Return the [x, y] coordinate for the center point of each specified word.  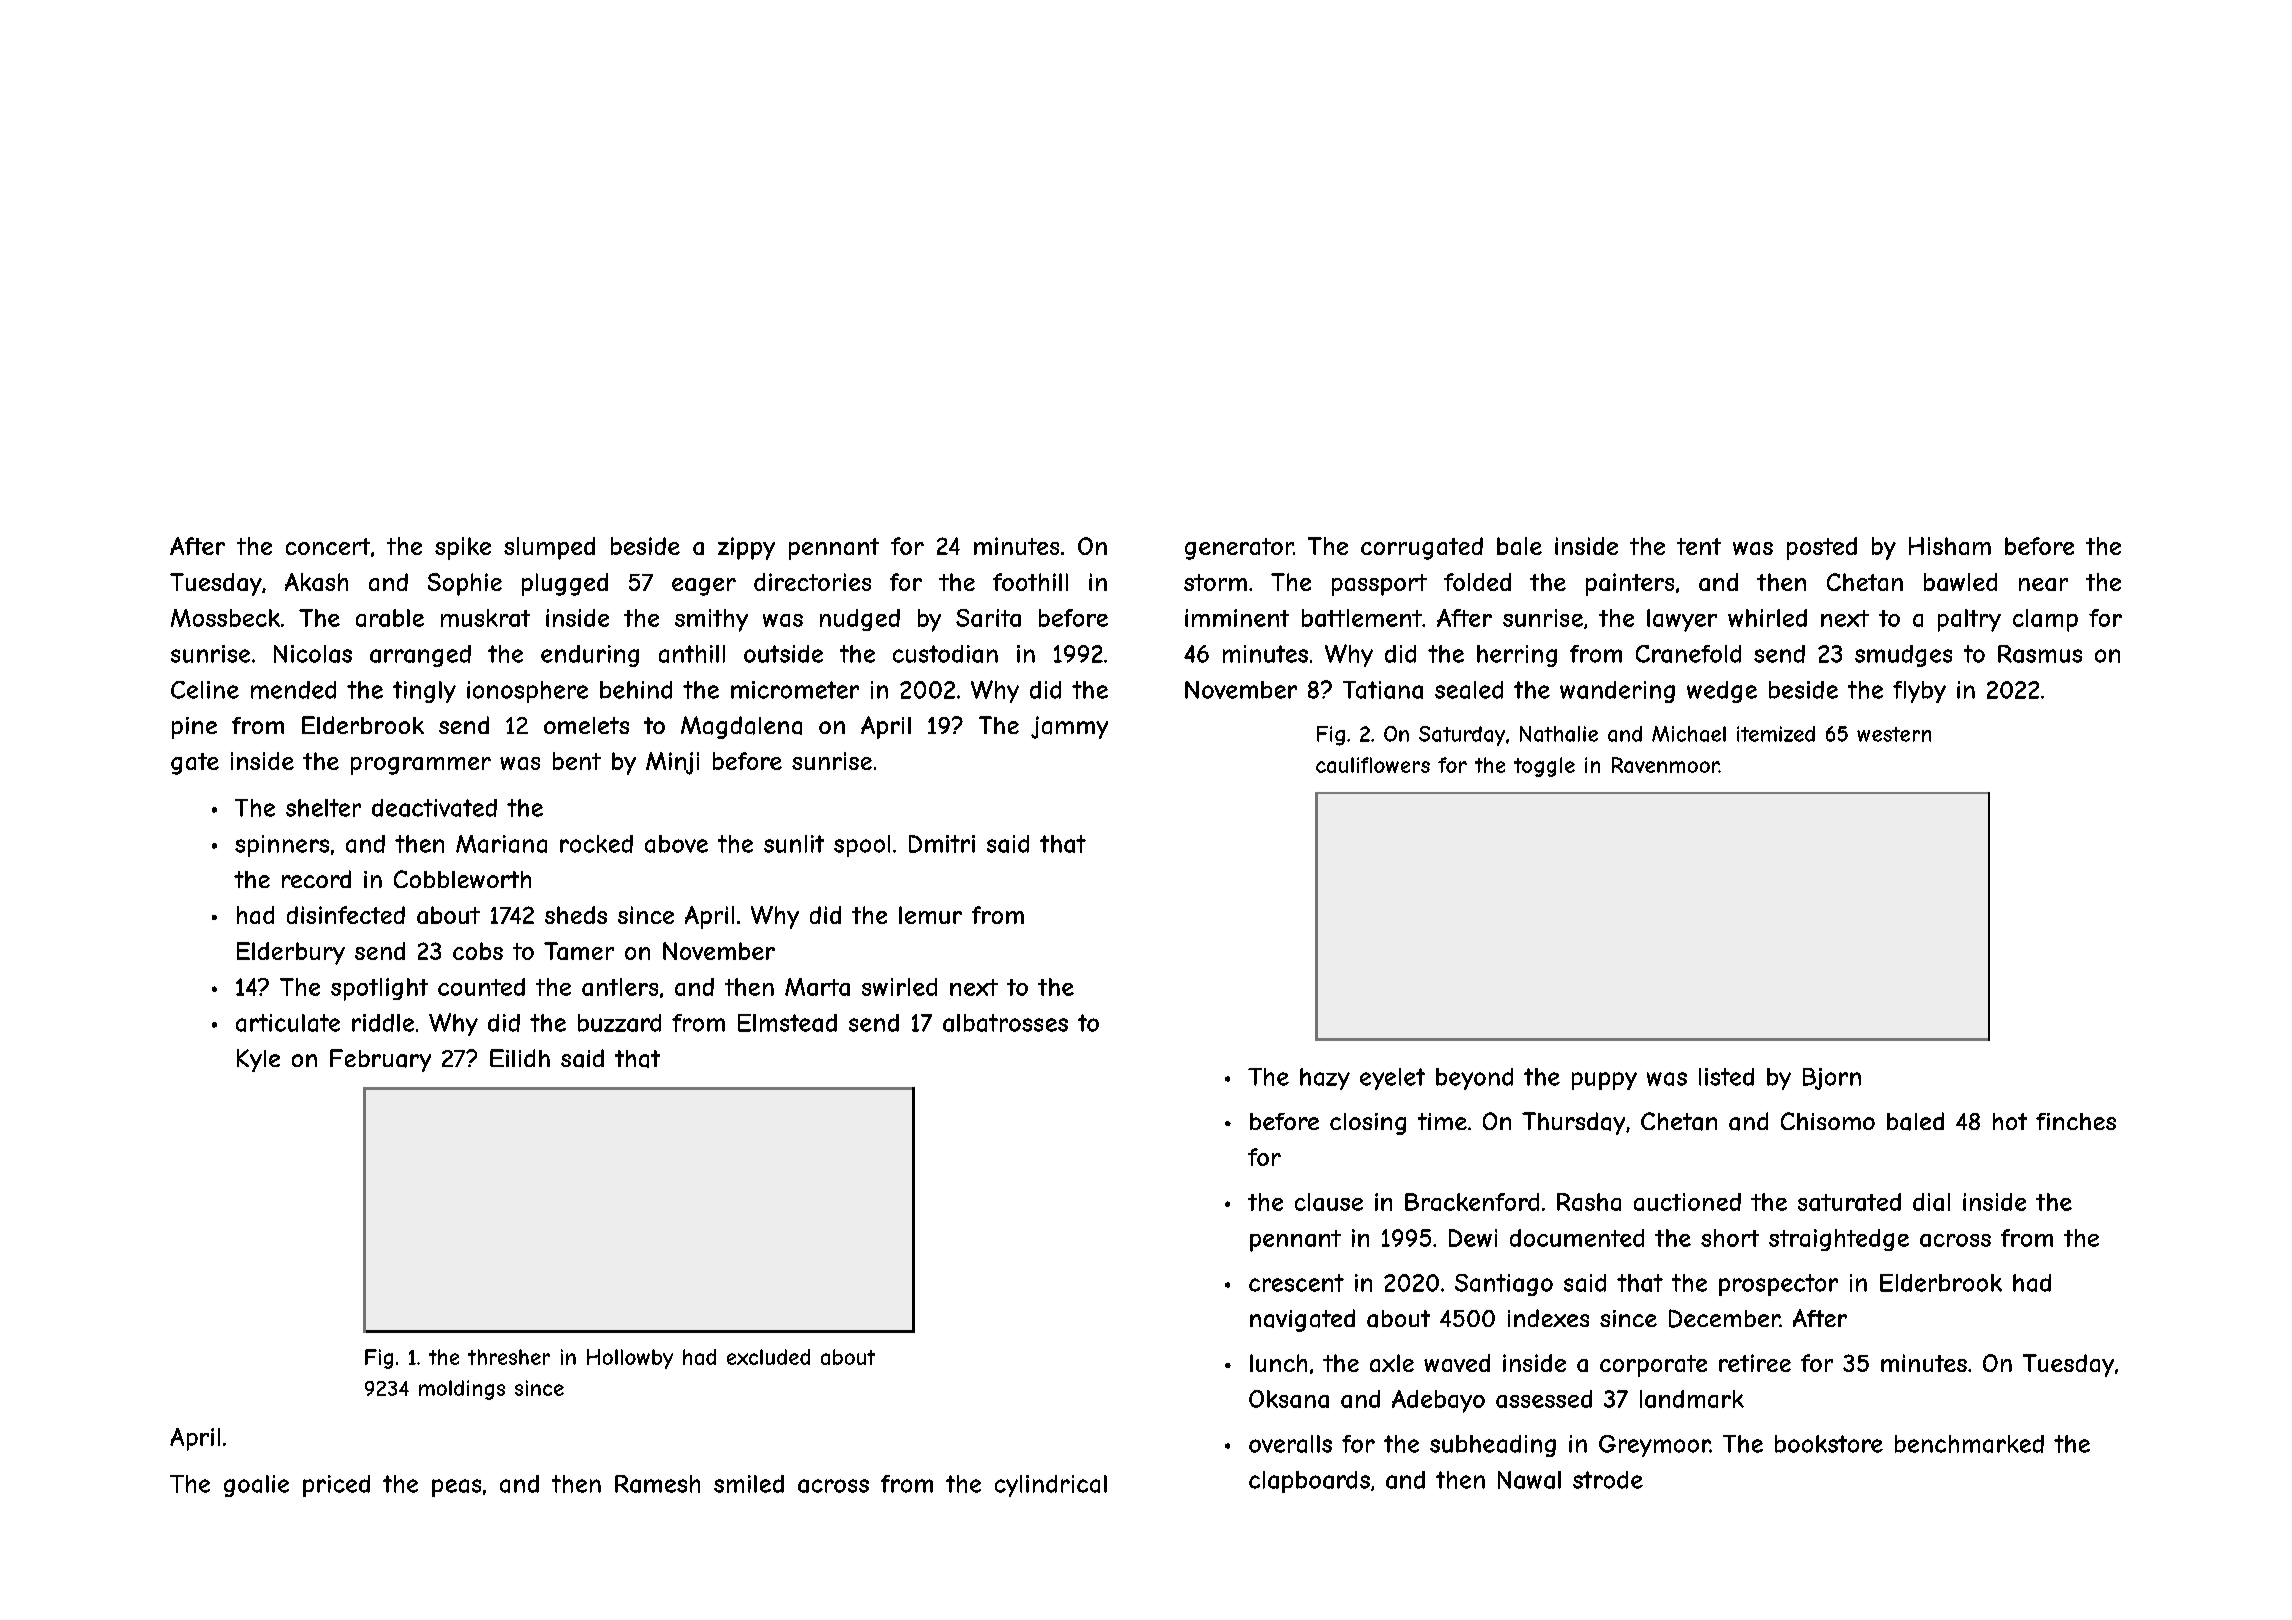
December [1724, 1318]
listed [1726, 1077]
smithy [711, 620]
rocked [596, 844]
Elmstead [787, 1023]
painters [1630, 584]
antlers [620, 987]
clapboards [1309, 1482]
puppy [1604, 1081]
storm [1215, 582]
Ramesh [657, 1484]
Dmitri [942, 844]
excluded [768, 1357]
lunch [1278, 1363]
